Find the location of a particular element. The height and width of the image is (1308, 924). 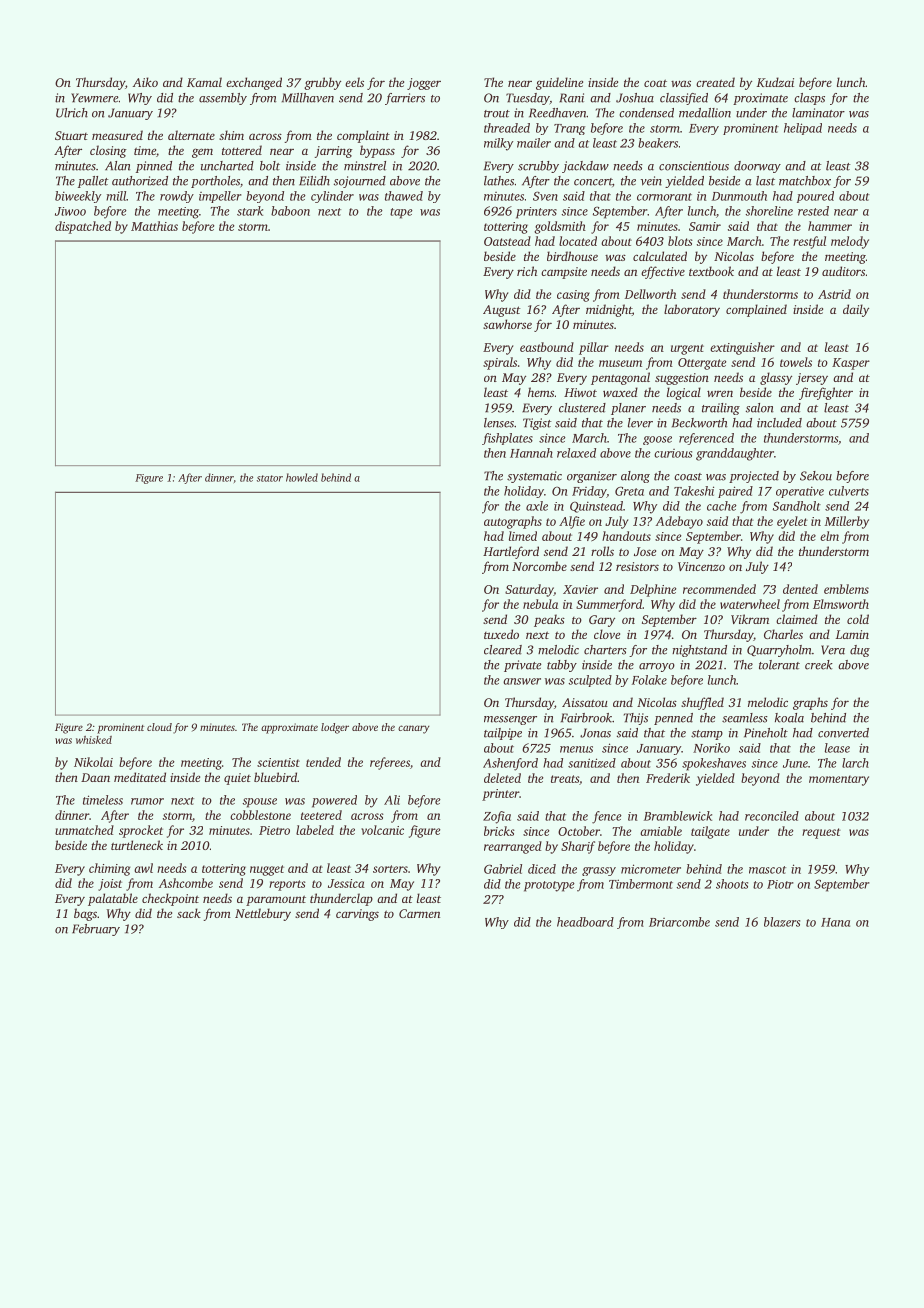

firefighter is located at coordinates (826, 393).
